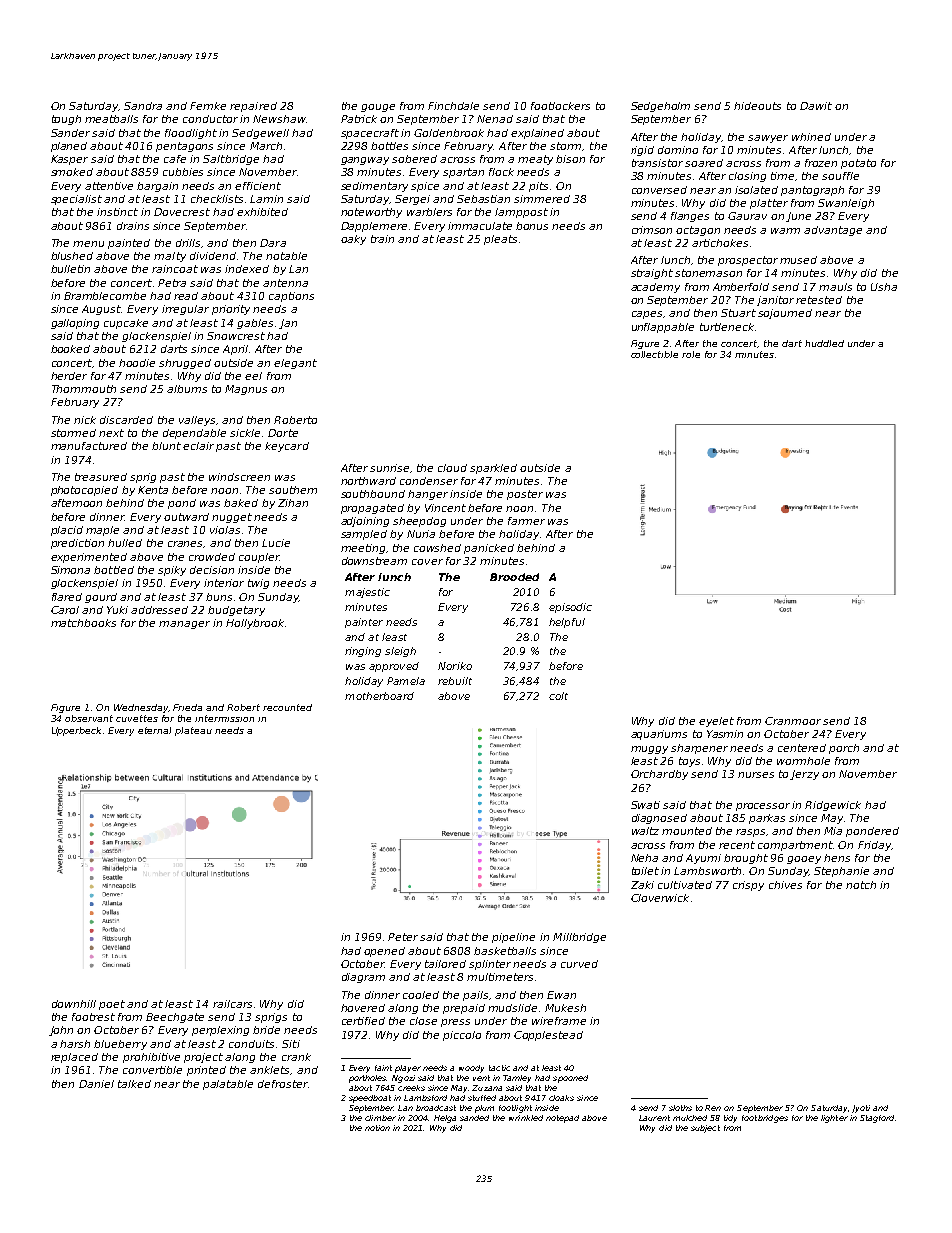  What do you see at coordinates (824, 343) in the screenshot?
I see `huddled` at bounding box center [824, 343].
